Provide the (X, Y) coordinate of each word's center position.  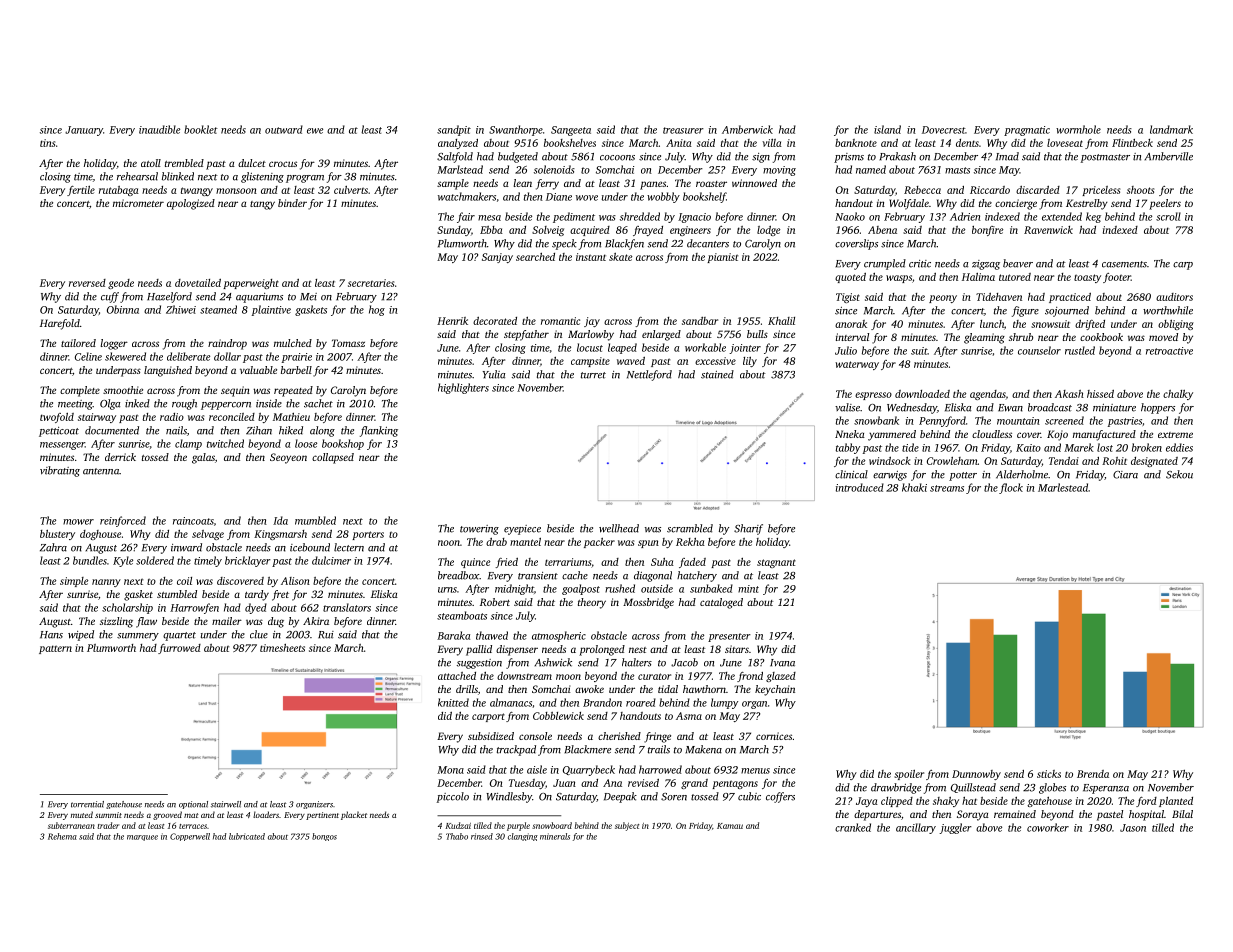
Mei (308, 297)
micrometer (138, 203)
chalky (1178, 395)
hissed (1100, 394)
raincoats (193, 521)
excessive (715, 361)
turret (593, 375)
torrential (87, 804)
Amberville (1169, 156)
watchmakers (467, 196)
